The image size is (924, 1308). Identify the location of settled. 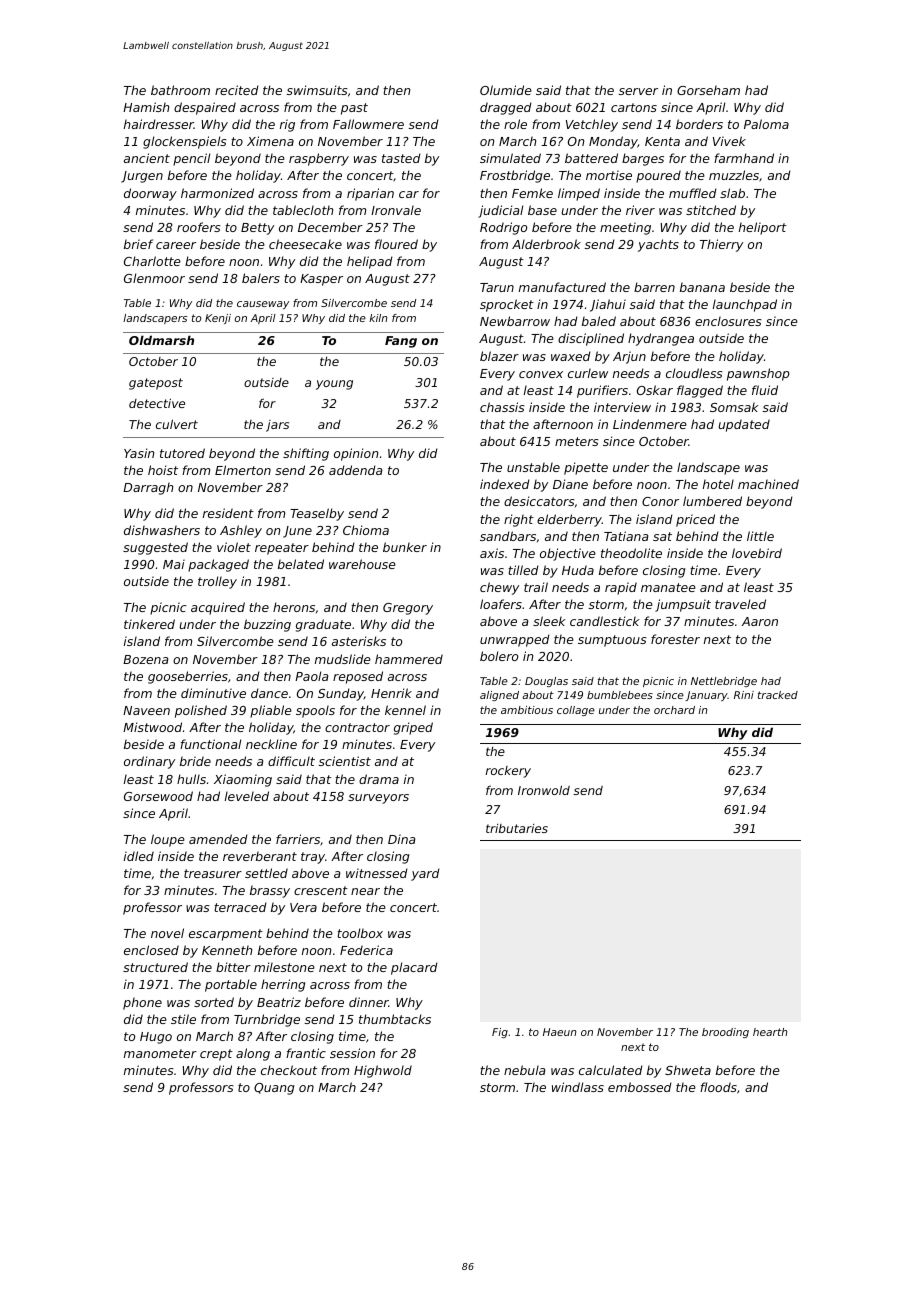
(266, 873).
